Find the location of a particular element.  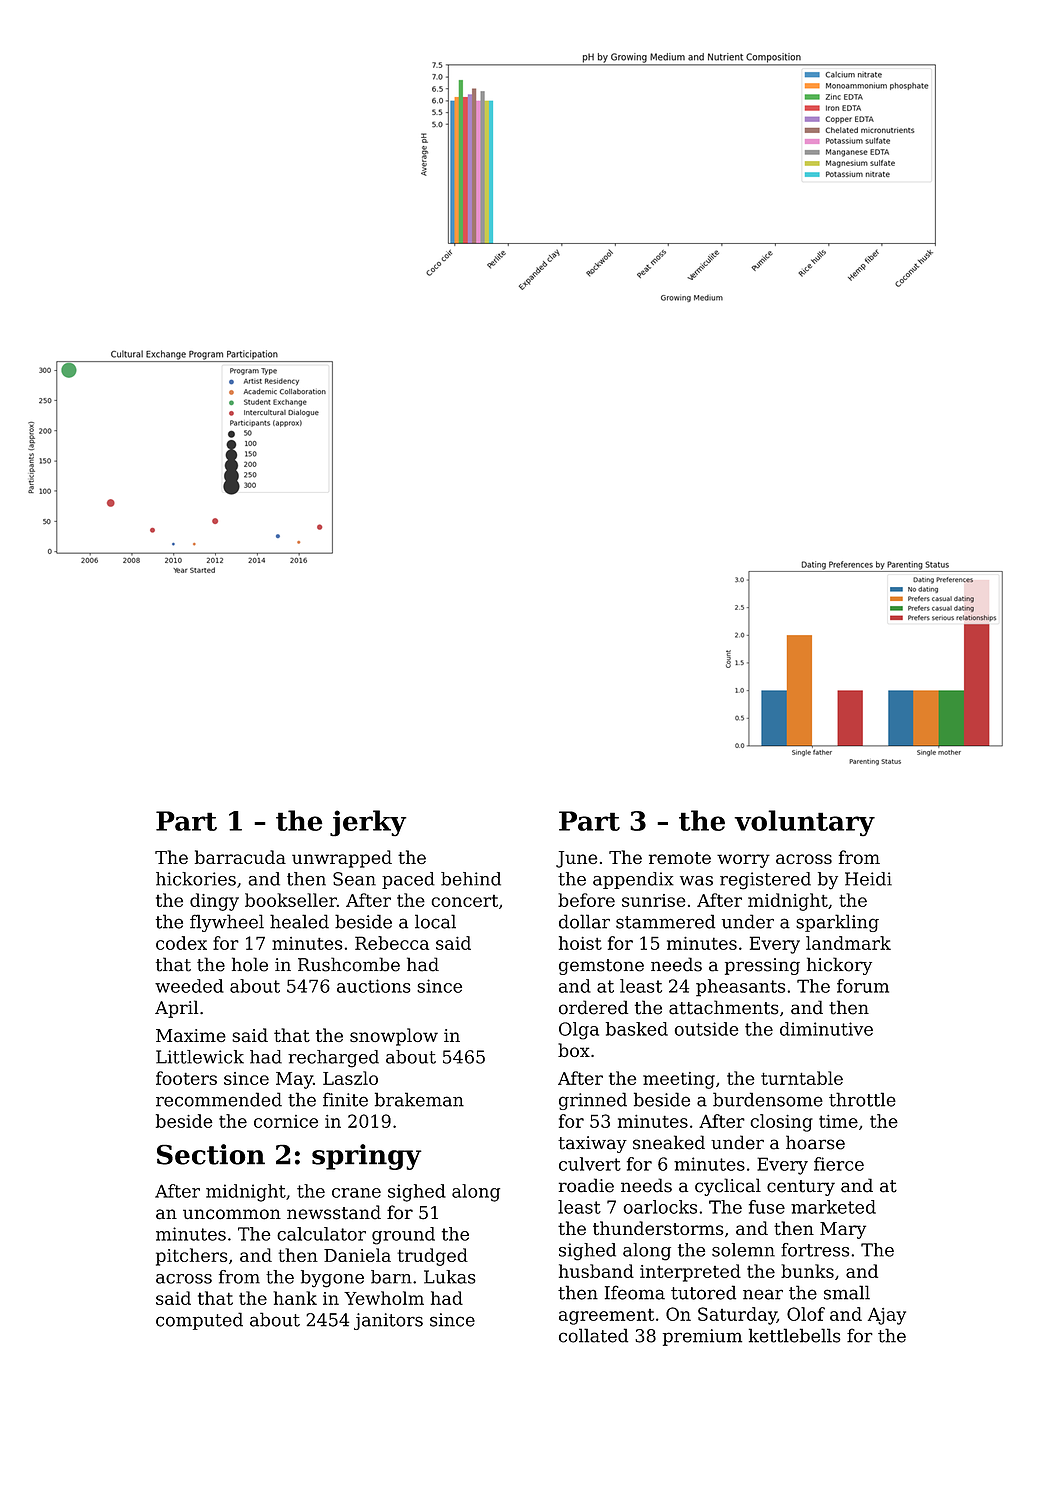

Heidi is located at coordinates (868, 879).
